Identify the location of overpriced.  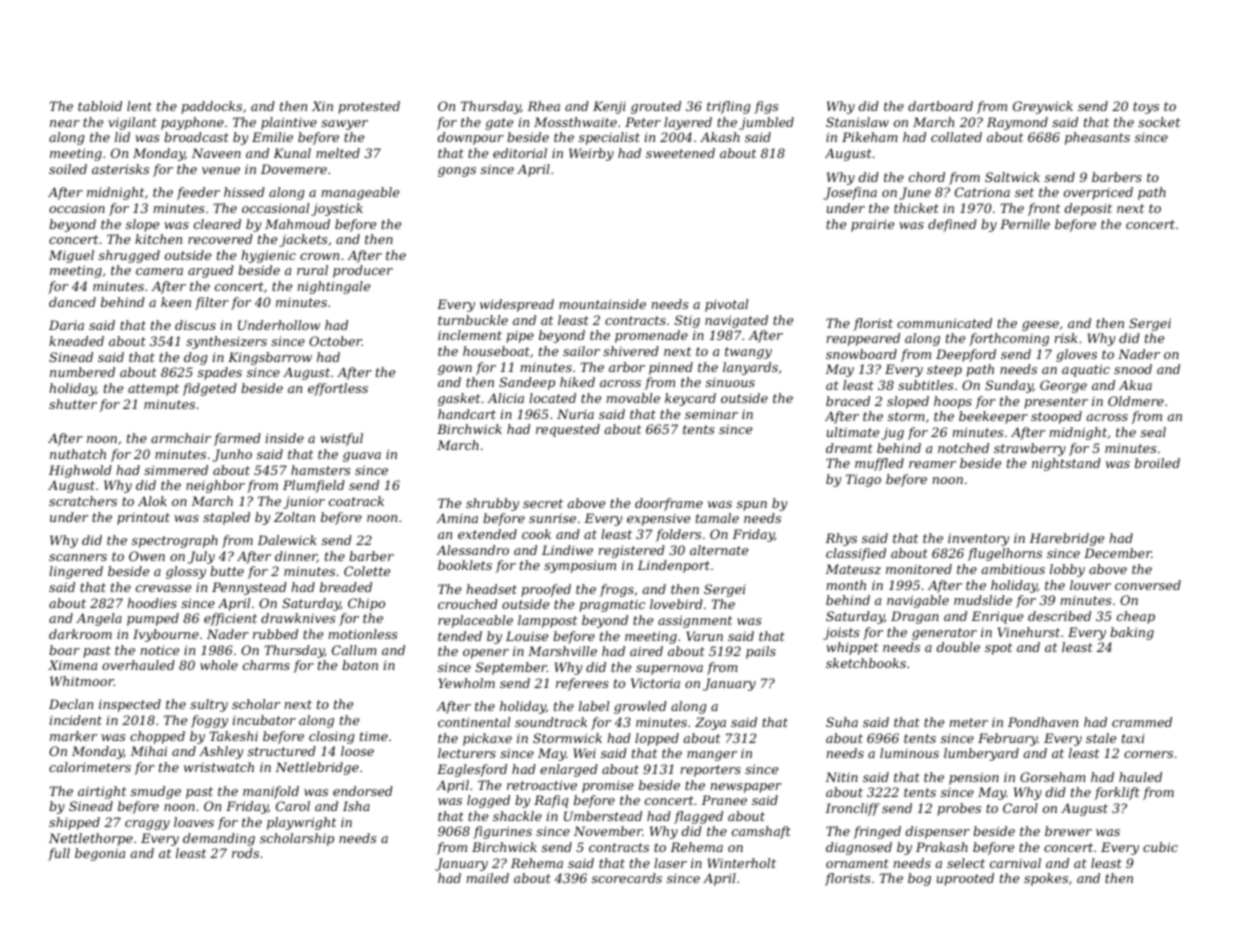
(1098, 193).
